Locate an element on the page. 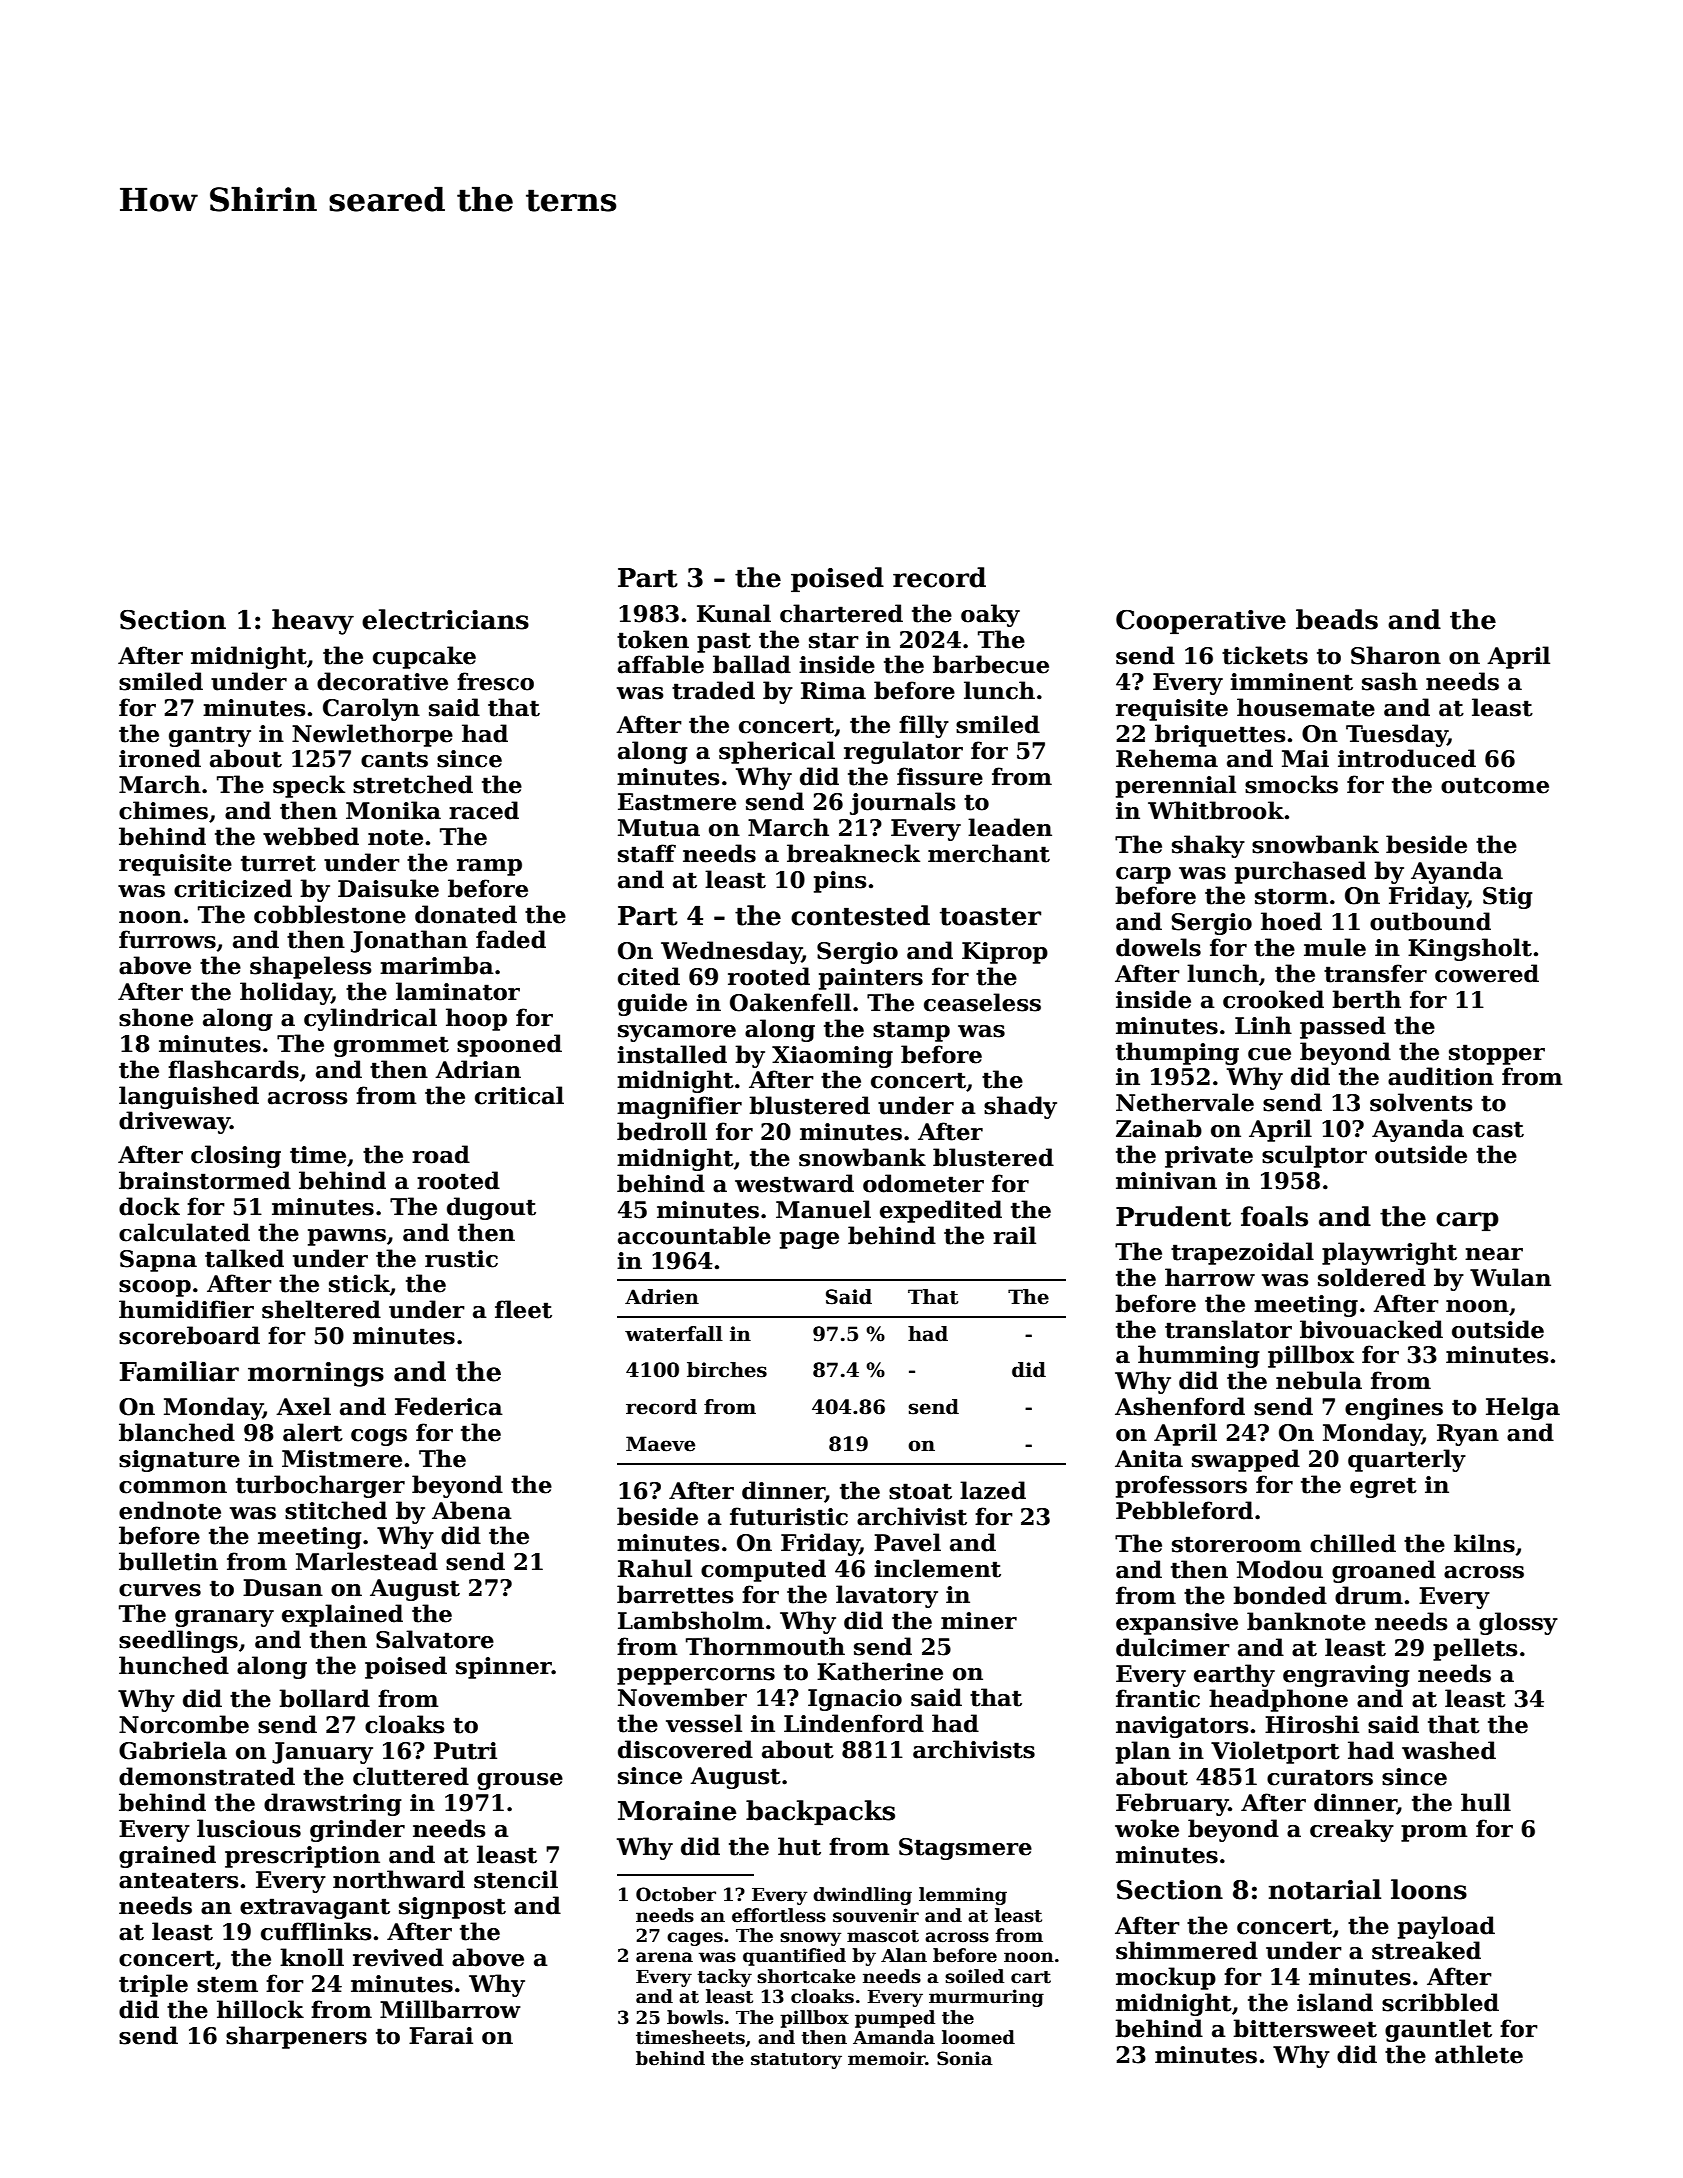 The image size is (1683, 2178). heavy is located at coordinates (313, 622).
